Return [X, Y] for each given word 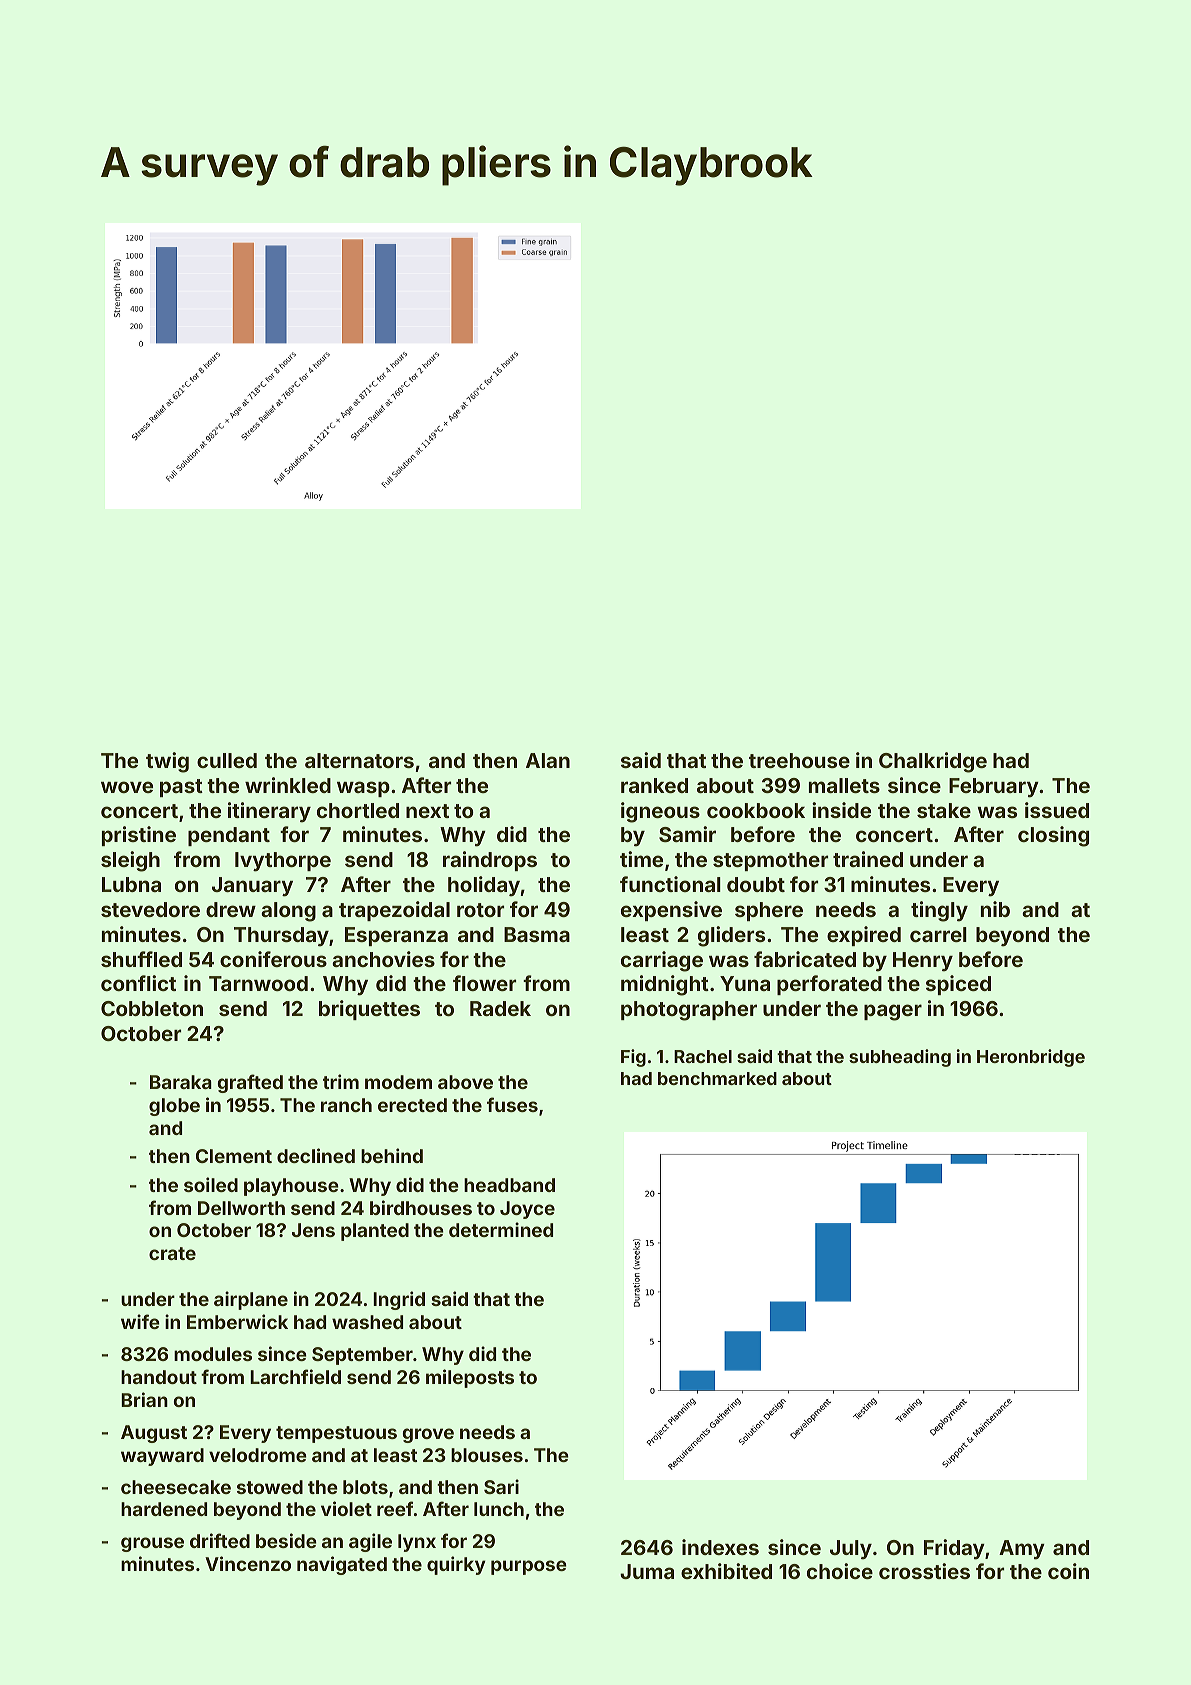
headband [509, 1185]
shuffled [141, 959]
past [181, 788]
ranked [654, 785]
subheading [900, 1058]
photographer [689, 1011]
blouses [487, 1455]
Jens [313, 1230]
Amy [1022, 1550]
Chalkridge [933, 762]
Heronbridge [1031, 1058]
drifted [220, 1540]
